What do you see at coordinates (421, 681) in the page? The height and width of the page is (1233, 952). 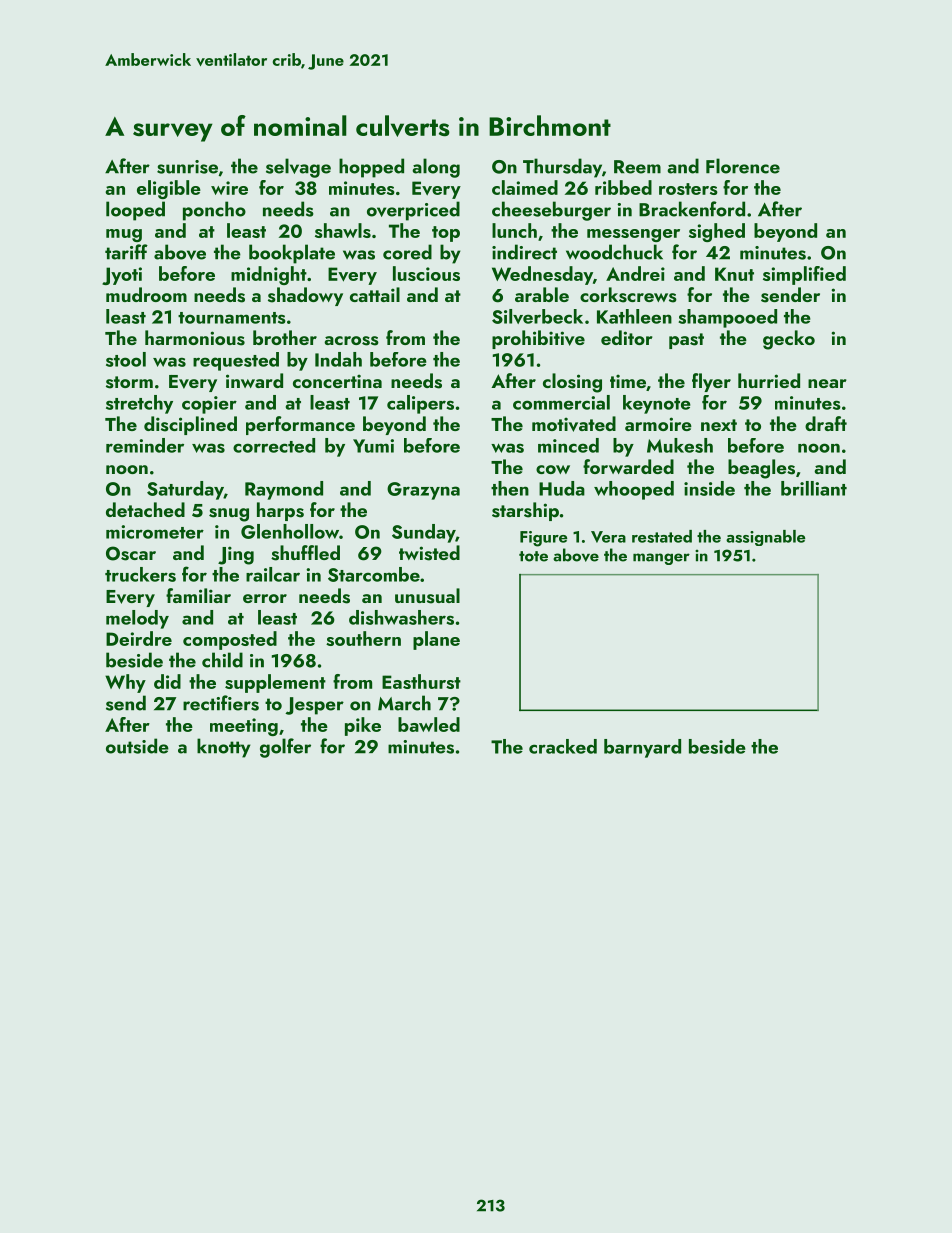 I see `Easthurst` at bounding box center [421, 681].
